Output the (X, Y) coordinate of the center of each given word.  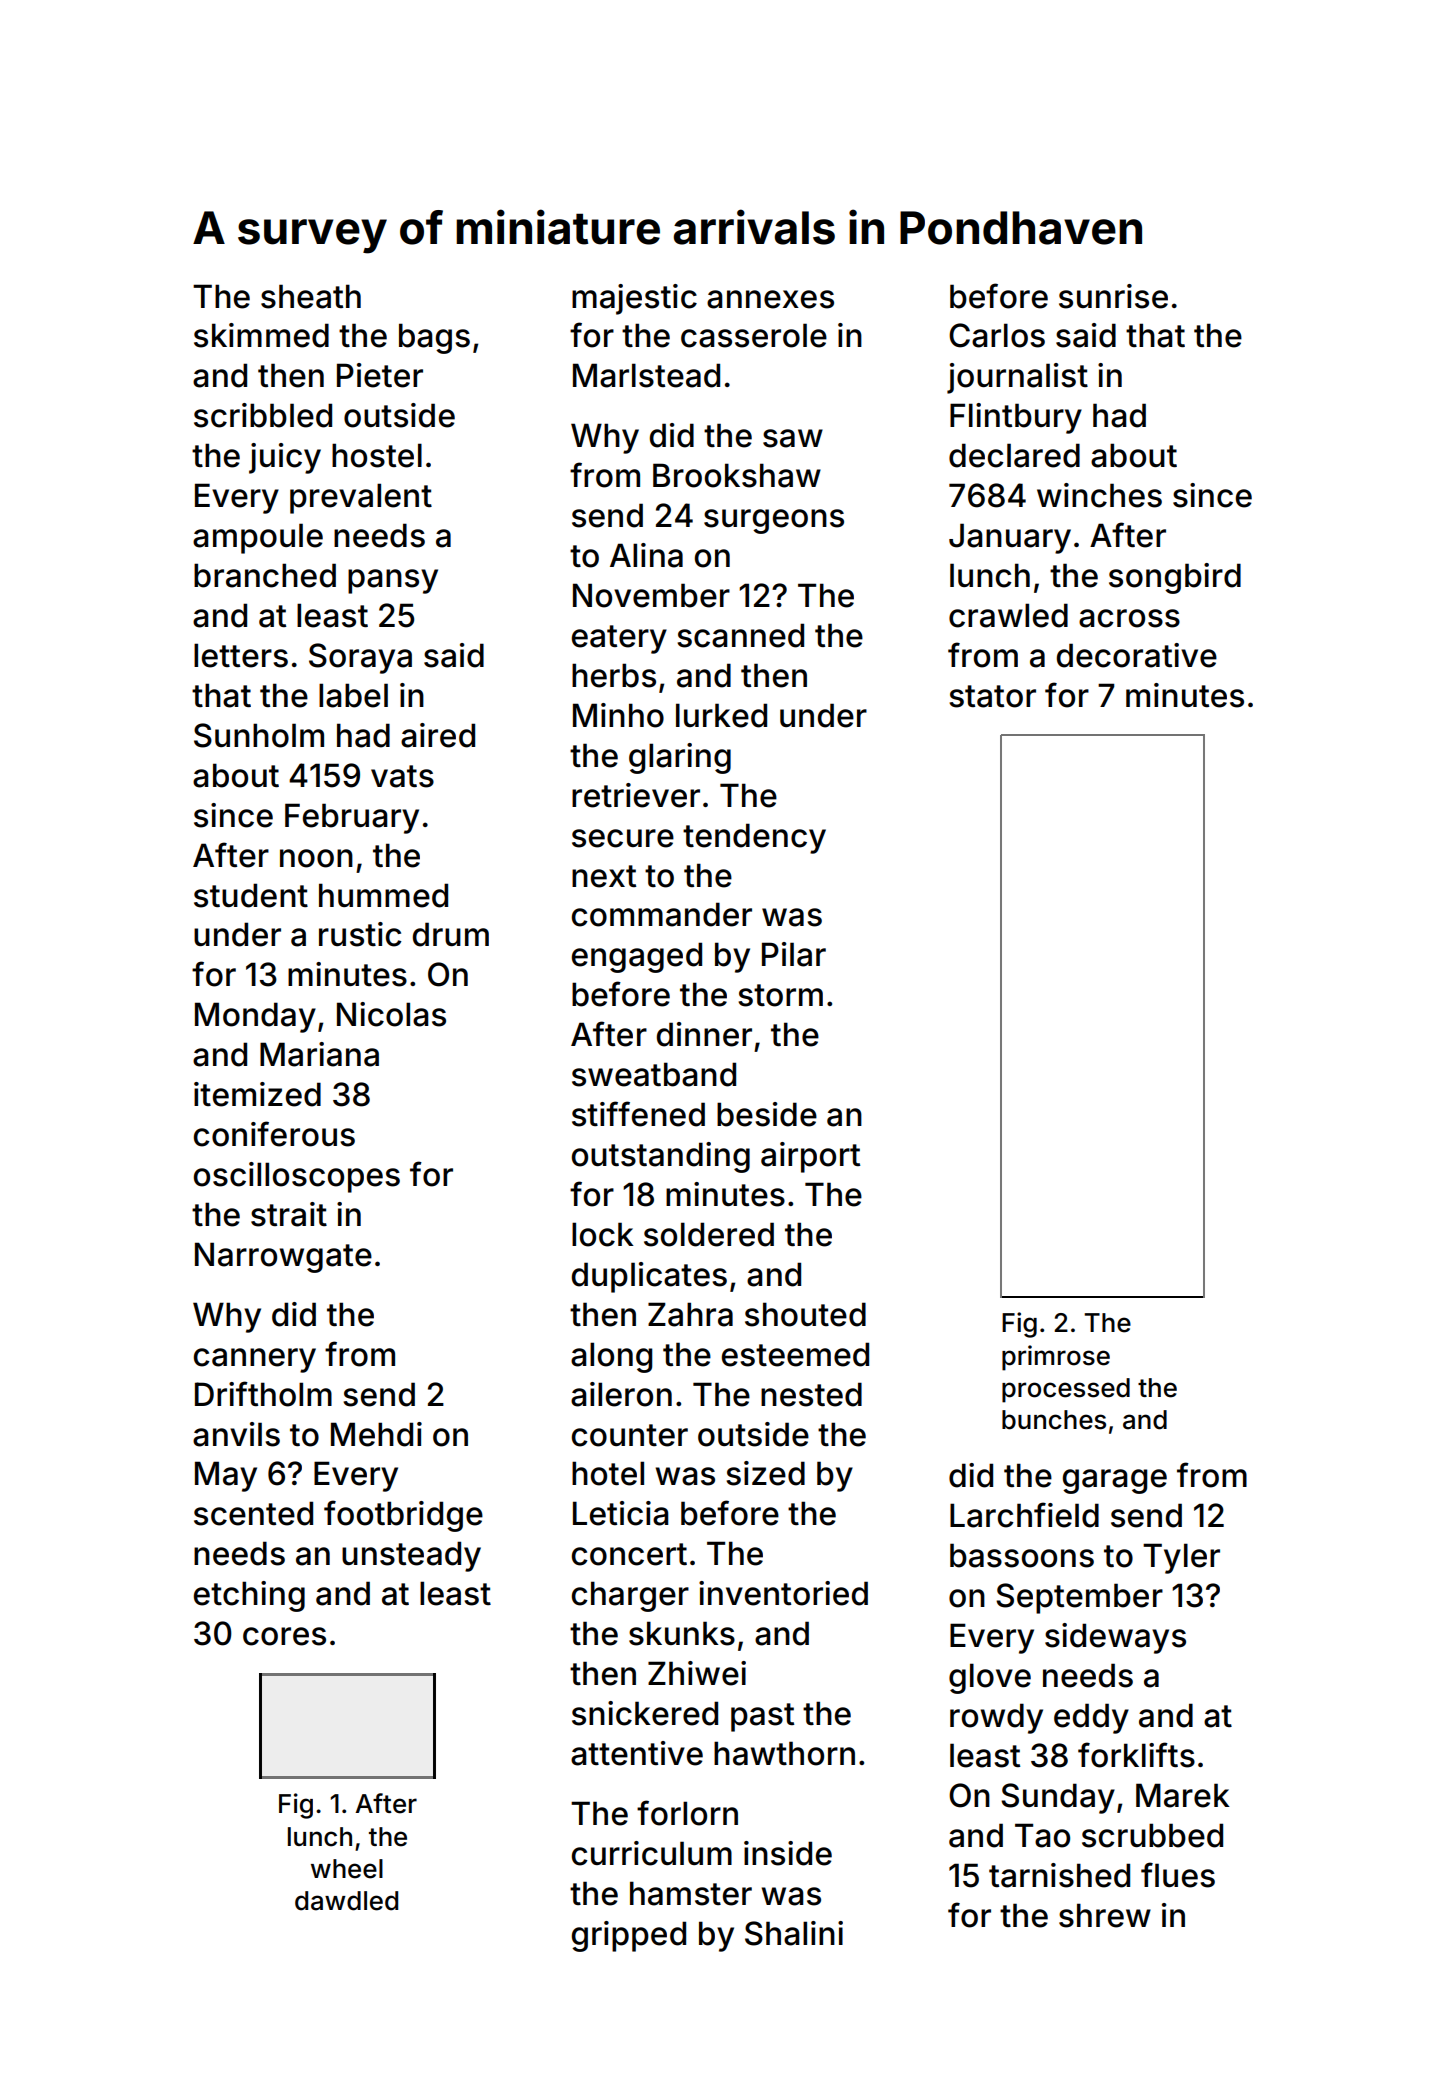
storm (780, 995)
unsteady (411, 1556)
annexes (770, 299)
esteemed (795, 1354)
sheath (311, 296)
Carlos (997, 335)
